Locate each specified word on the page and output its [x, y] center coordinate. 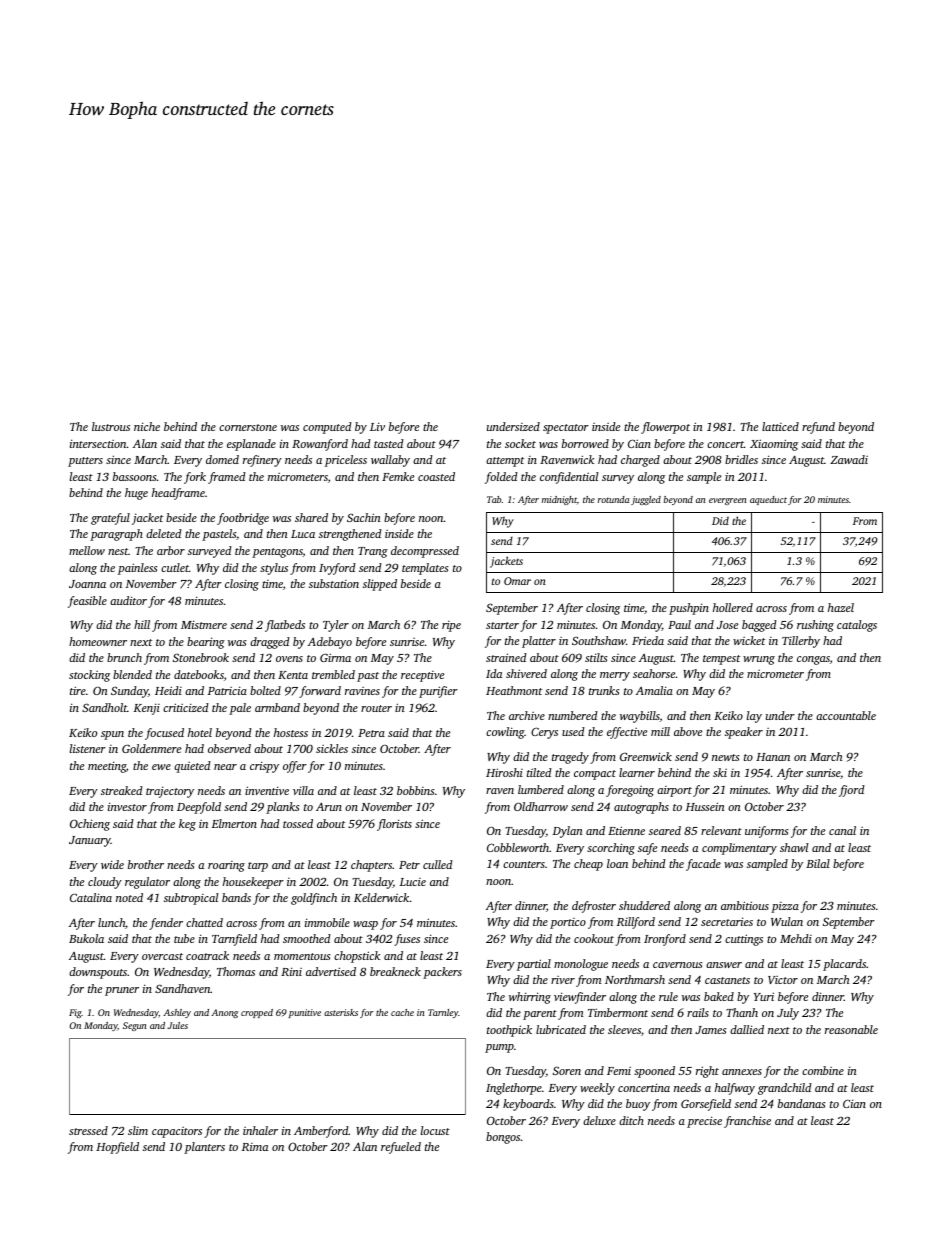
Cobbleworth [518, 847]
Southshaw [599, 640]
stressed [88, 1130]
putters [85, 462]
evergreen [727, 501]
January [90, 841]
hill [142, 624]
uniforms [767, 832]
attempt [505, 462]
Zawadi [849, 459]
